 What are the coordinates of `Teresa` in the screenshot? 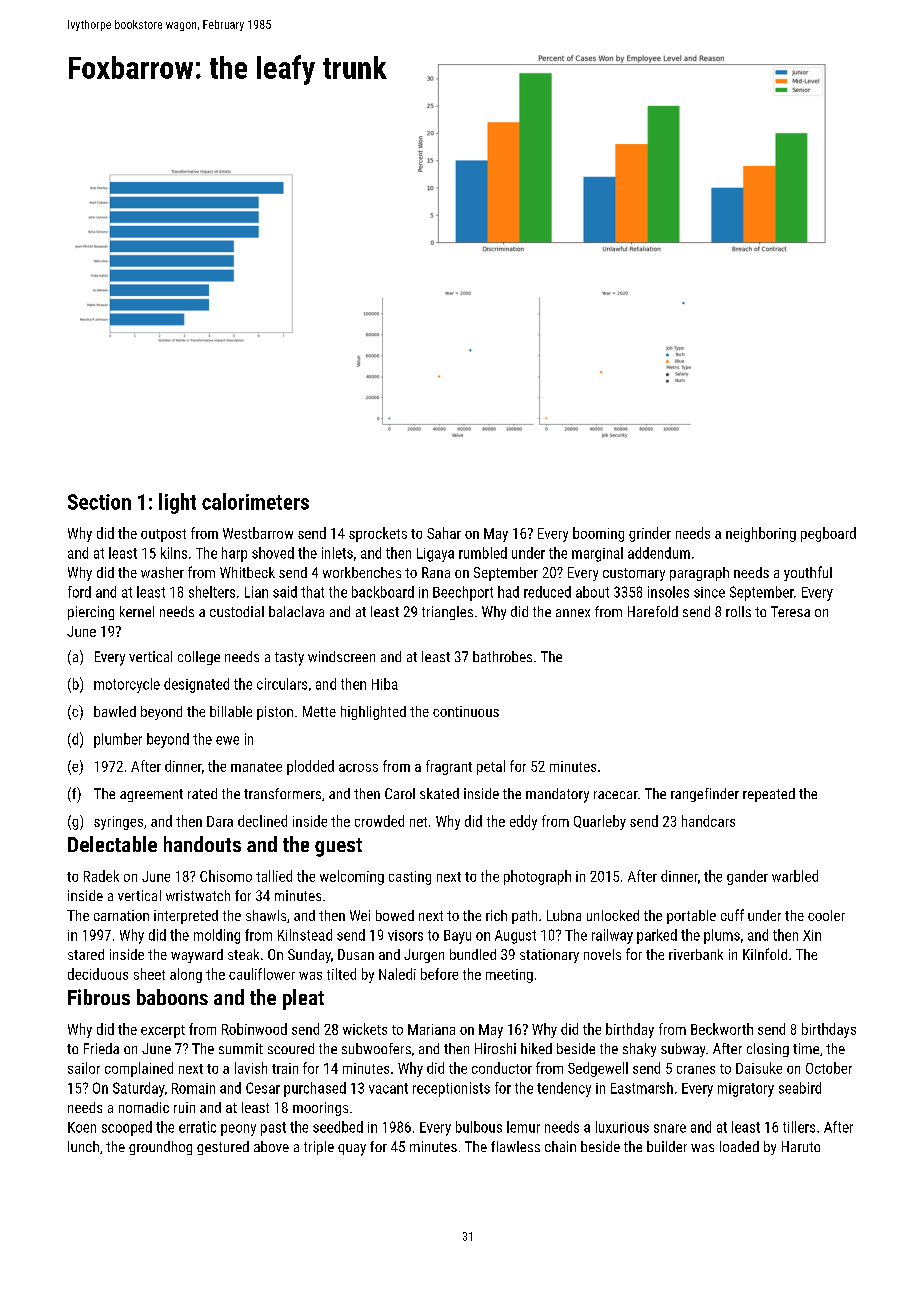 It's located at (790, 611).
